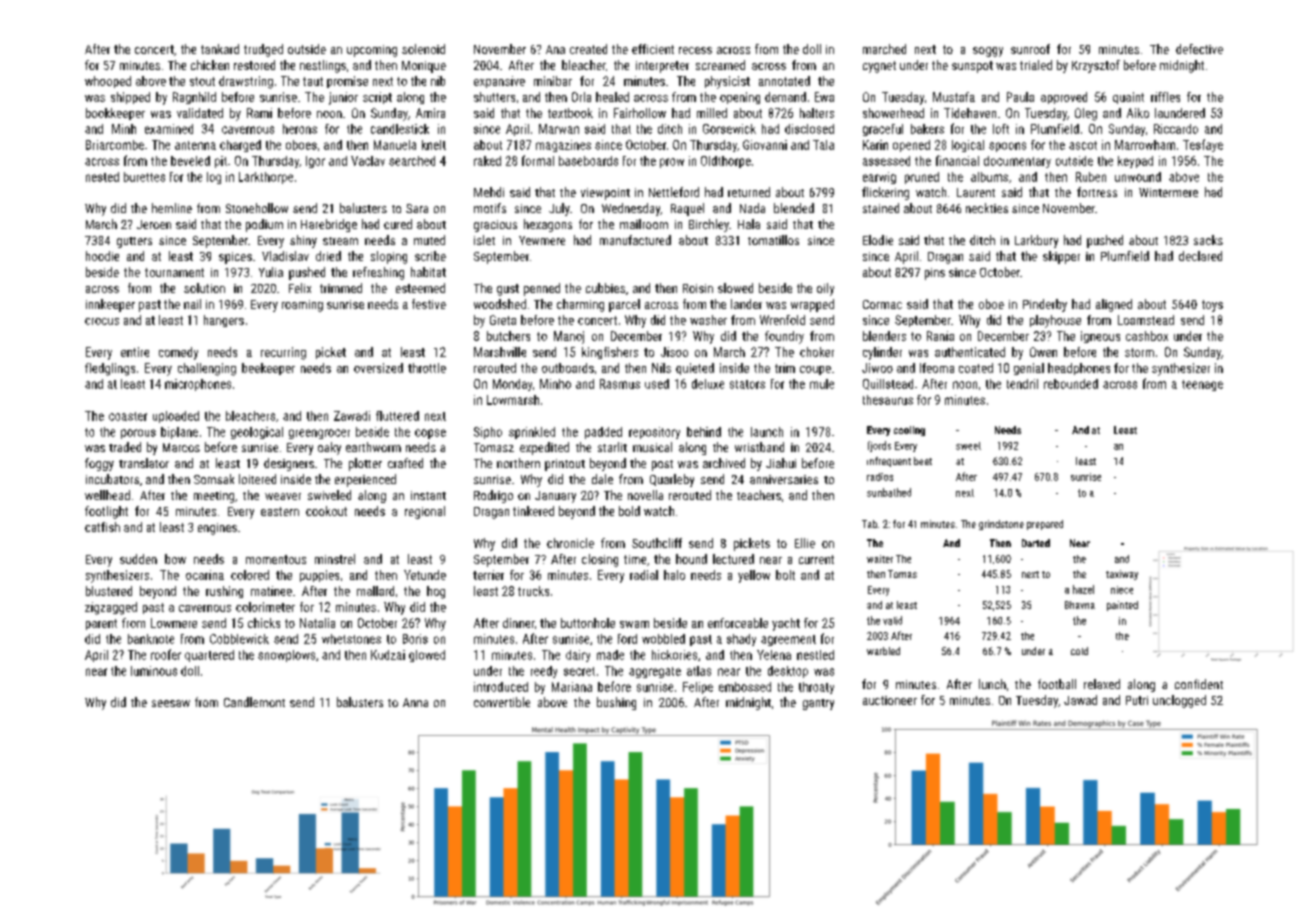 Image resolution: width=1308 pixels, height=924 pixels. I want to click on ocarina, so click(205, 575).
